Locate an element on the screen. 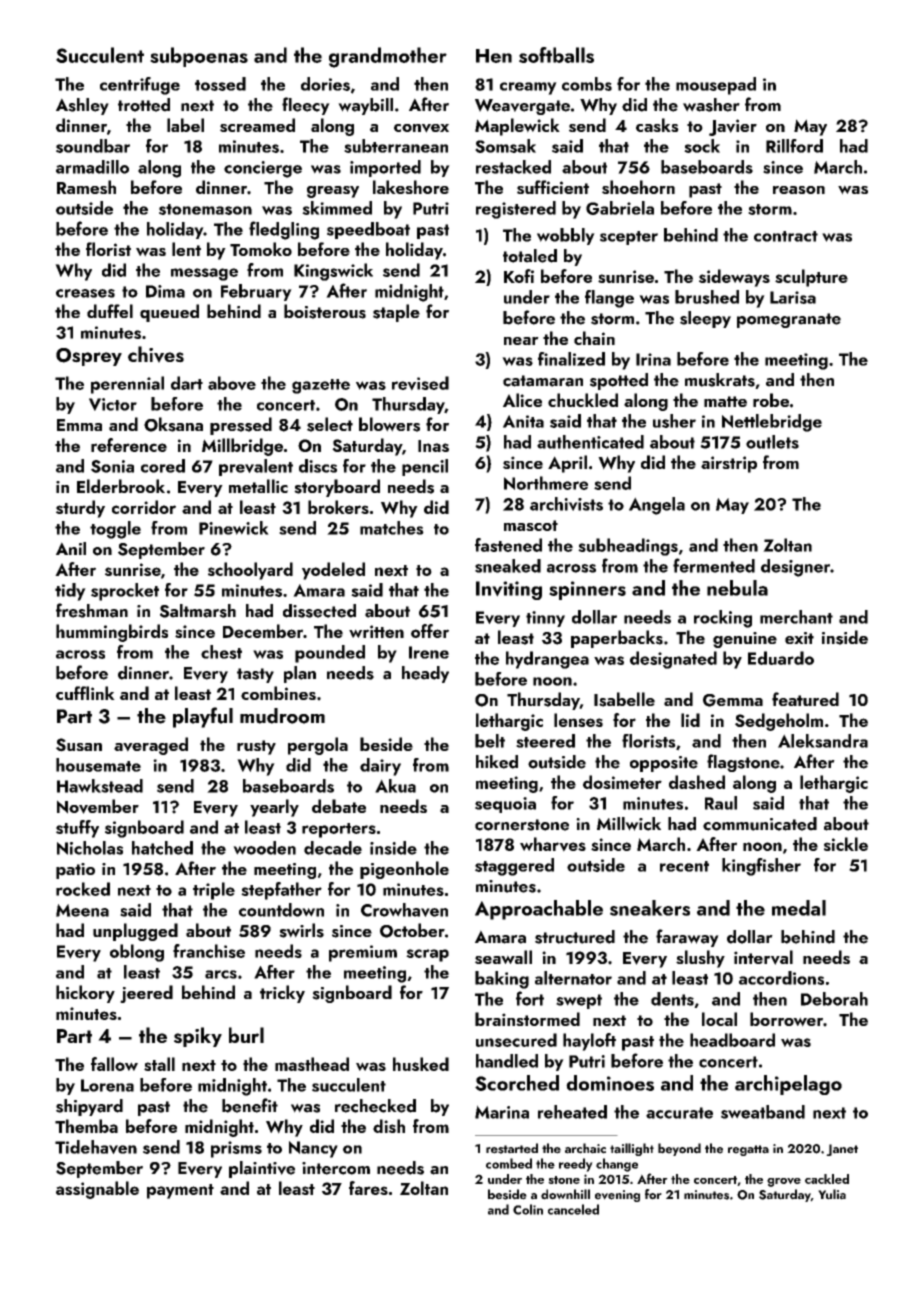 This screenshot has height=1308, width=924. pomegranate is located at coordinates (789, 320).
